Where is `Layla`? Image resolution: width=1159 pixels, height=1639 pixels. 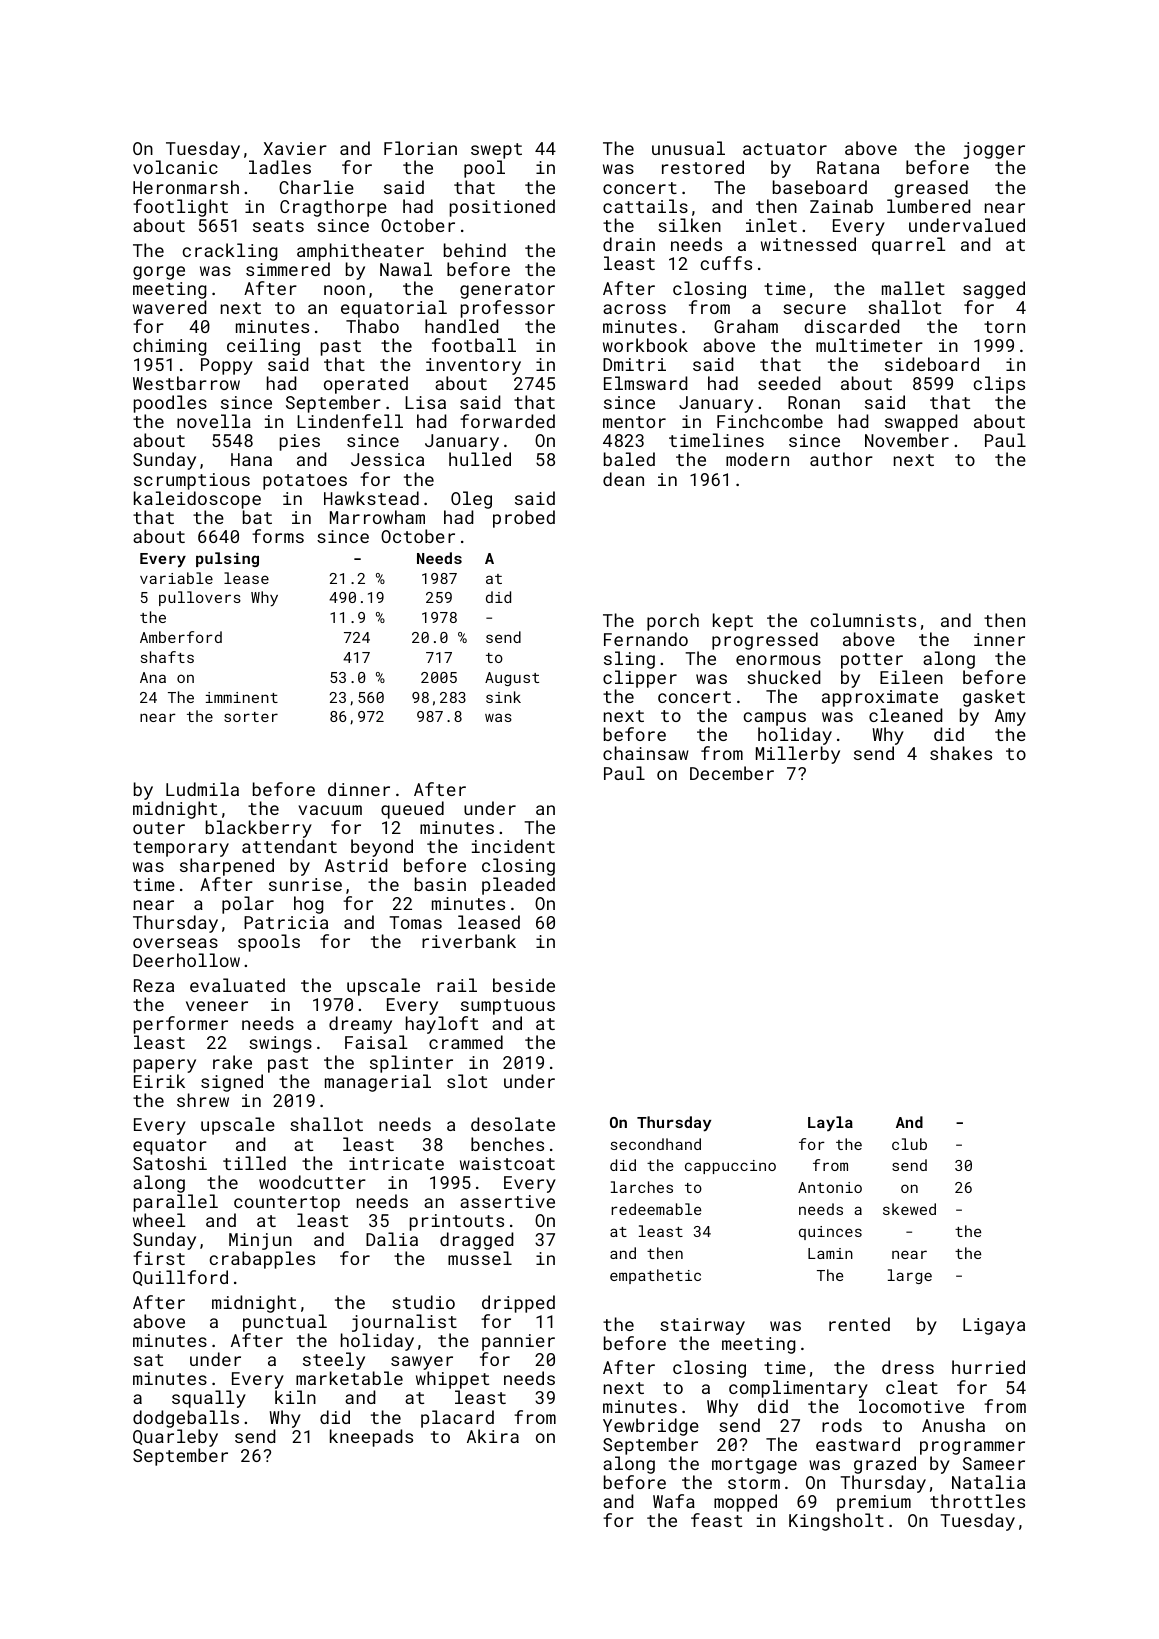
Layla is located at coordinates (830, 1123).
